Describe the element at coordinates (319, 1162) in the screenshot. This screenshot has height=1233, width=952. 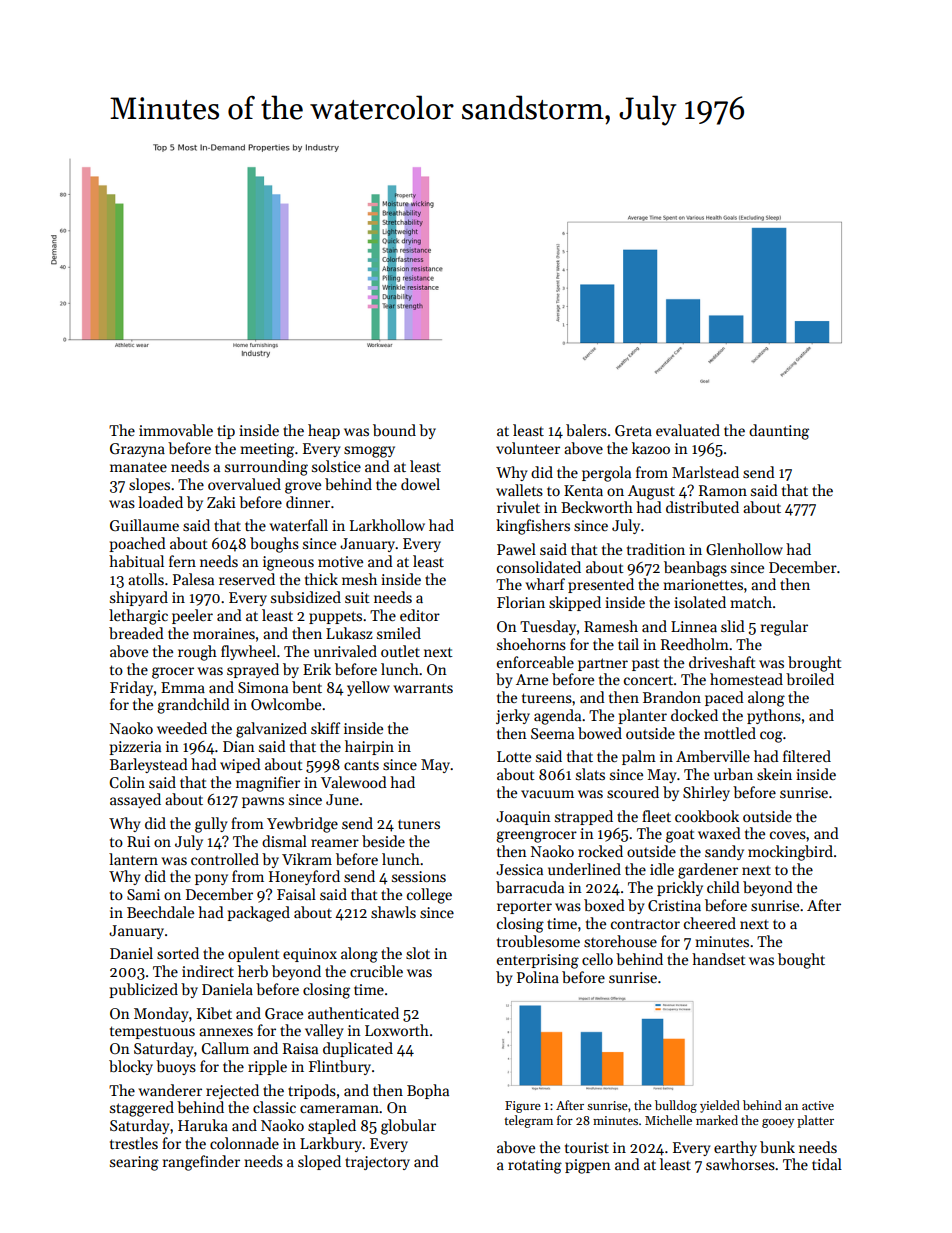
I see `sloped` at that location.
